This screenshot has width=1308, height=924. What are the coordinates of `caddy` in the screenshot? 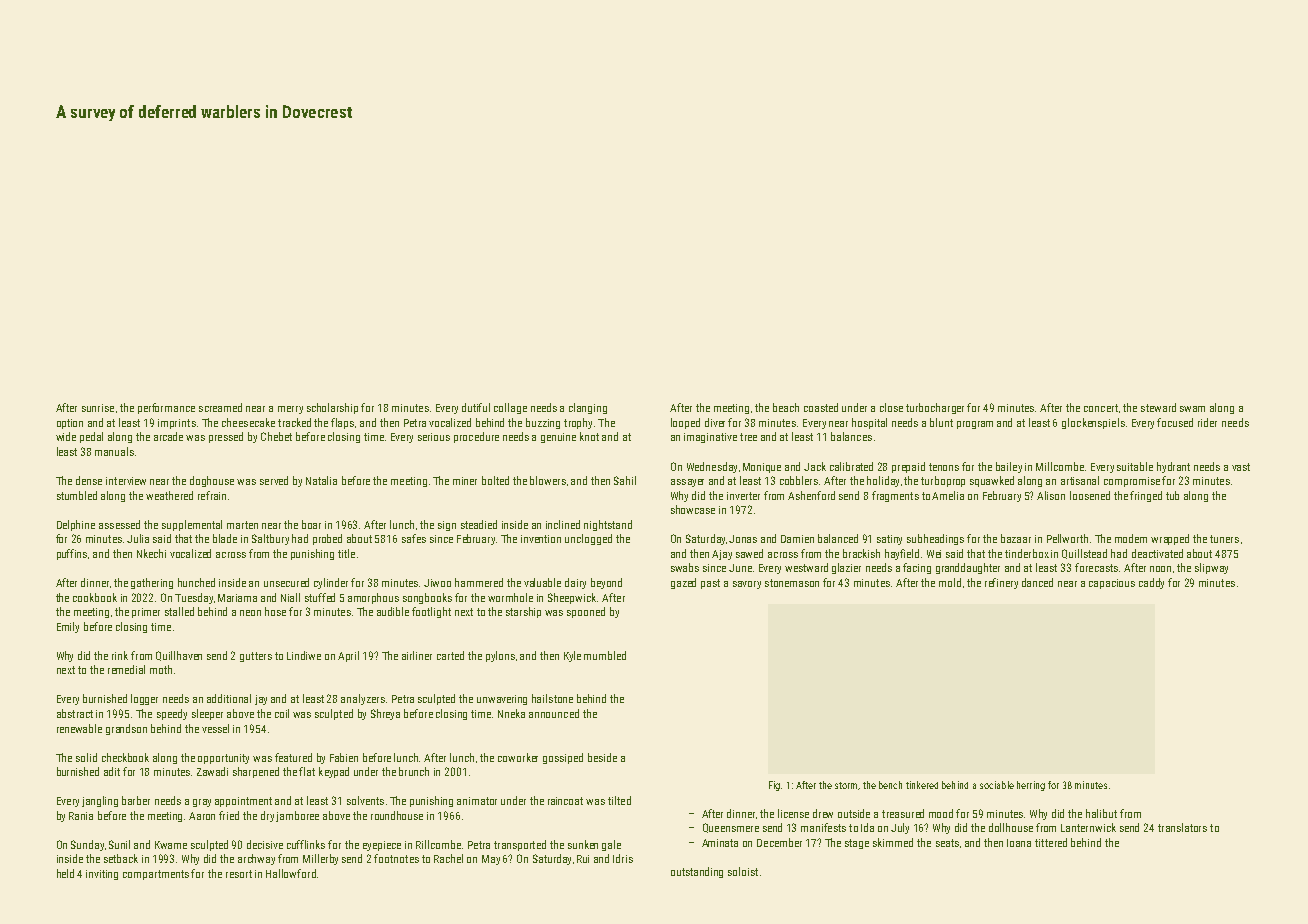 It's located at (1151, 583).
